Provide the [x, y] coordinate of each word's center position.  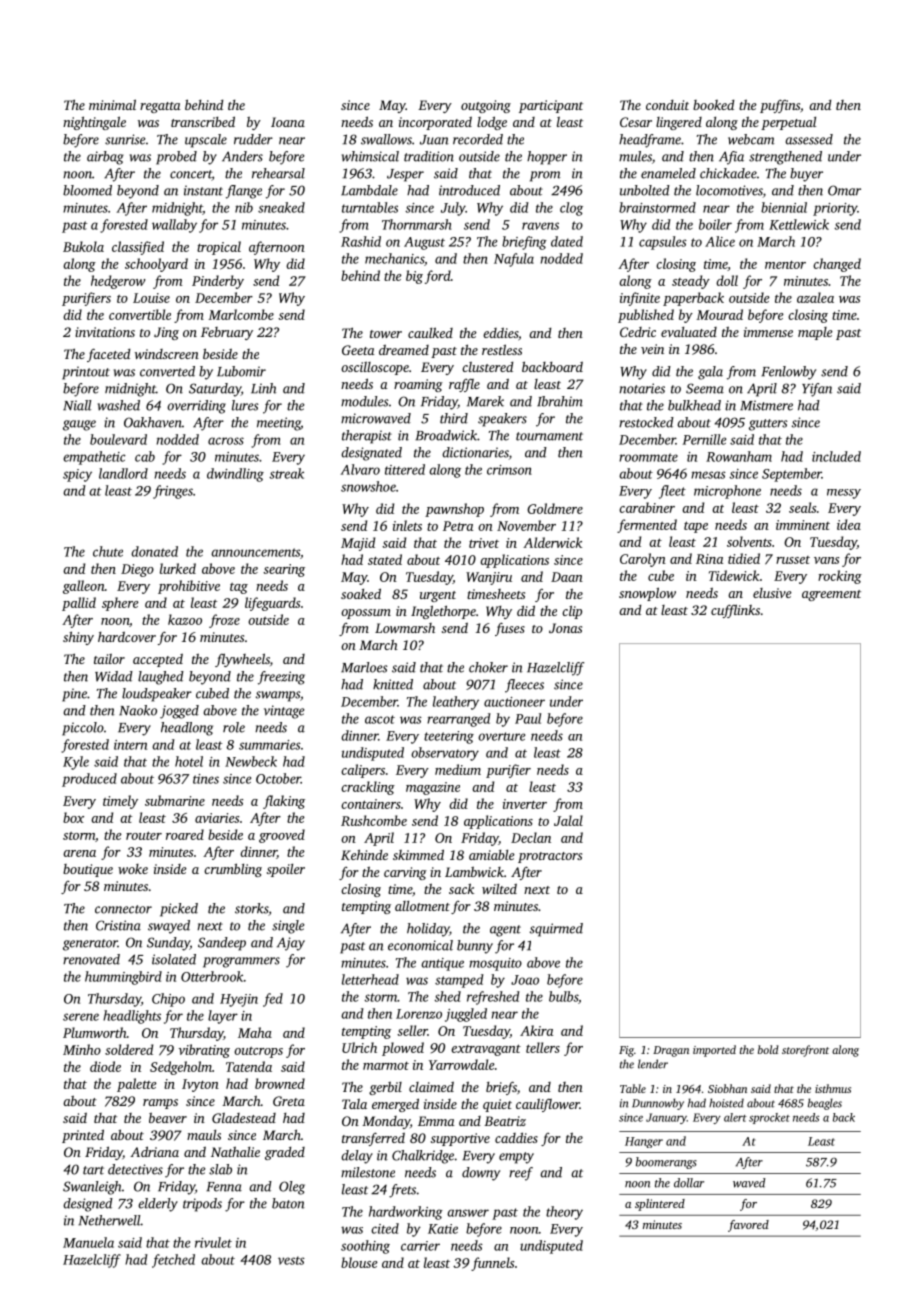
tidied [744, 558]
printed [83, 1136]
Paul [528, 718]
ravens [540, 226]
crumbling [233, 870]
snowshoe [368, 486]
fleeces [524, 686]
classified [138, 248]
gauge [79, 425]
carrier [420, 1246]
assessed [809, 139]
